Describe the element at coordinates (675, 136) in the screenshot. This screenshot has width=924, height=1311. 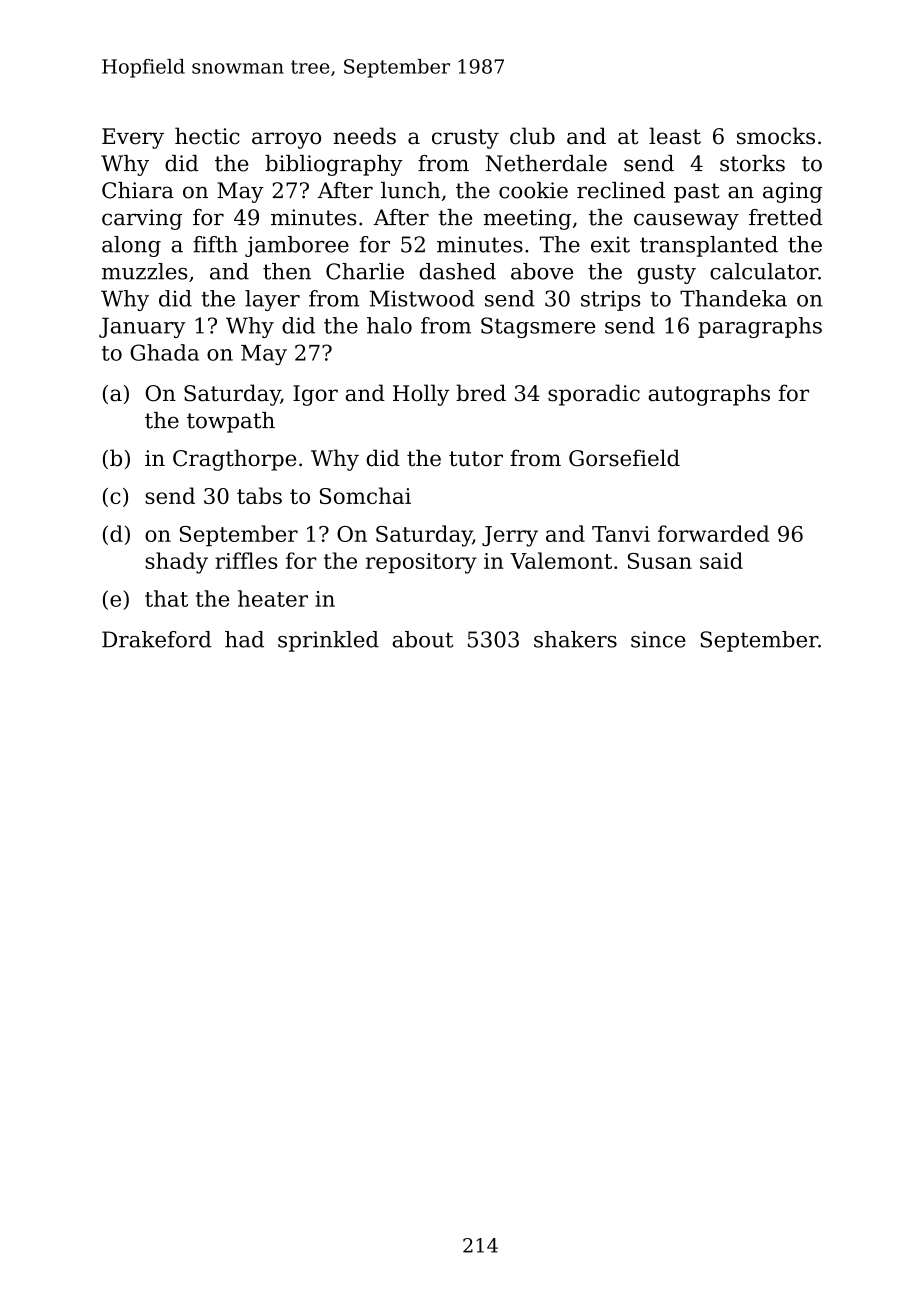
I see `least` at that location.
